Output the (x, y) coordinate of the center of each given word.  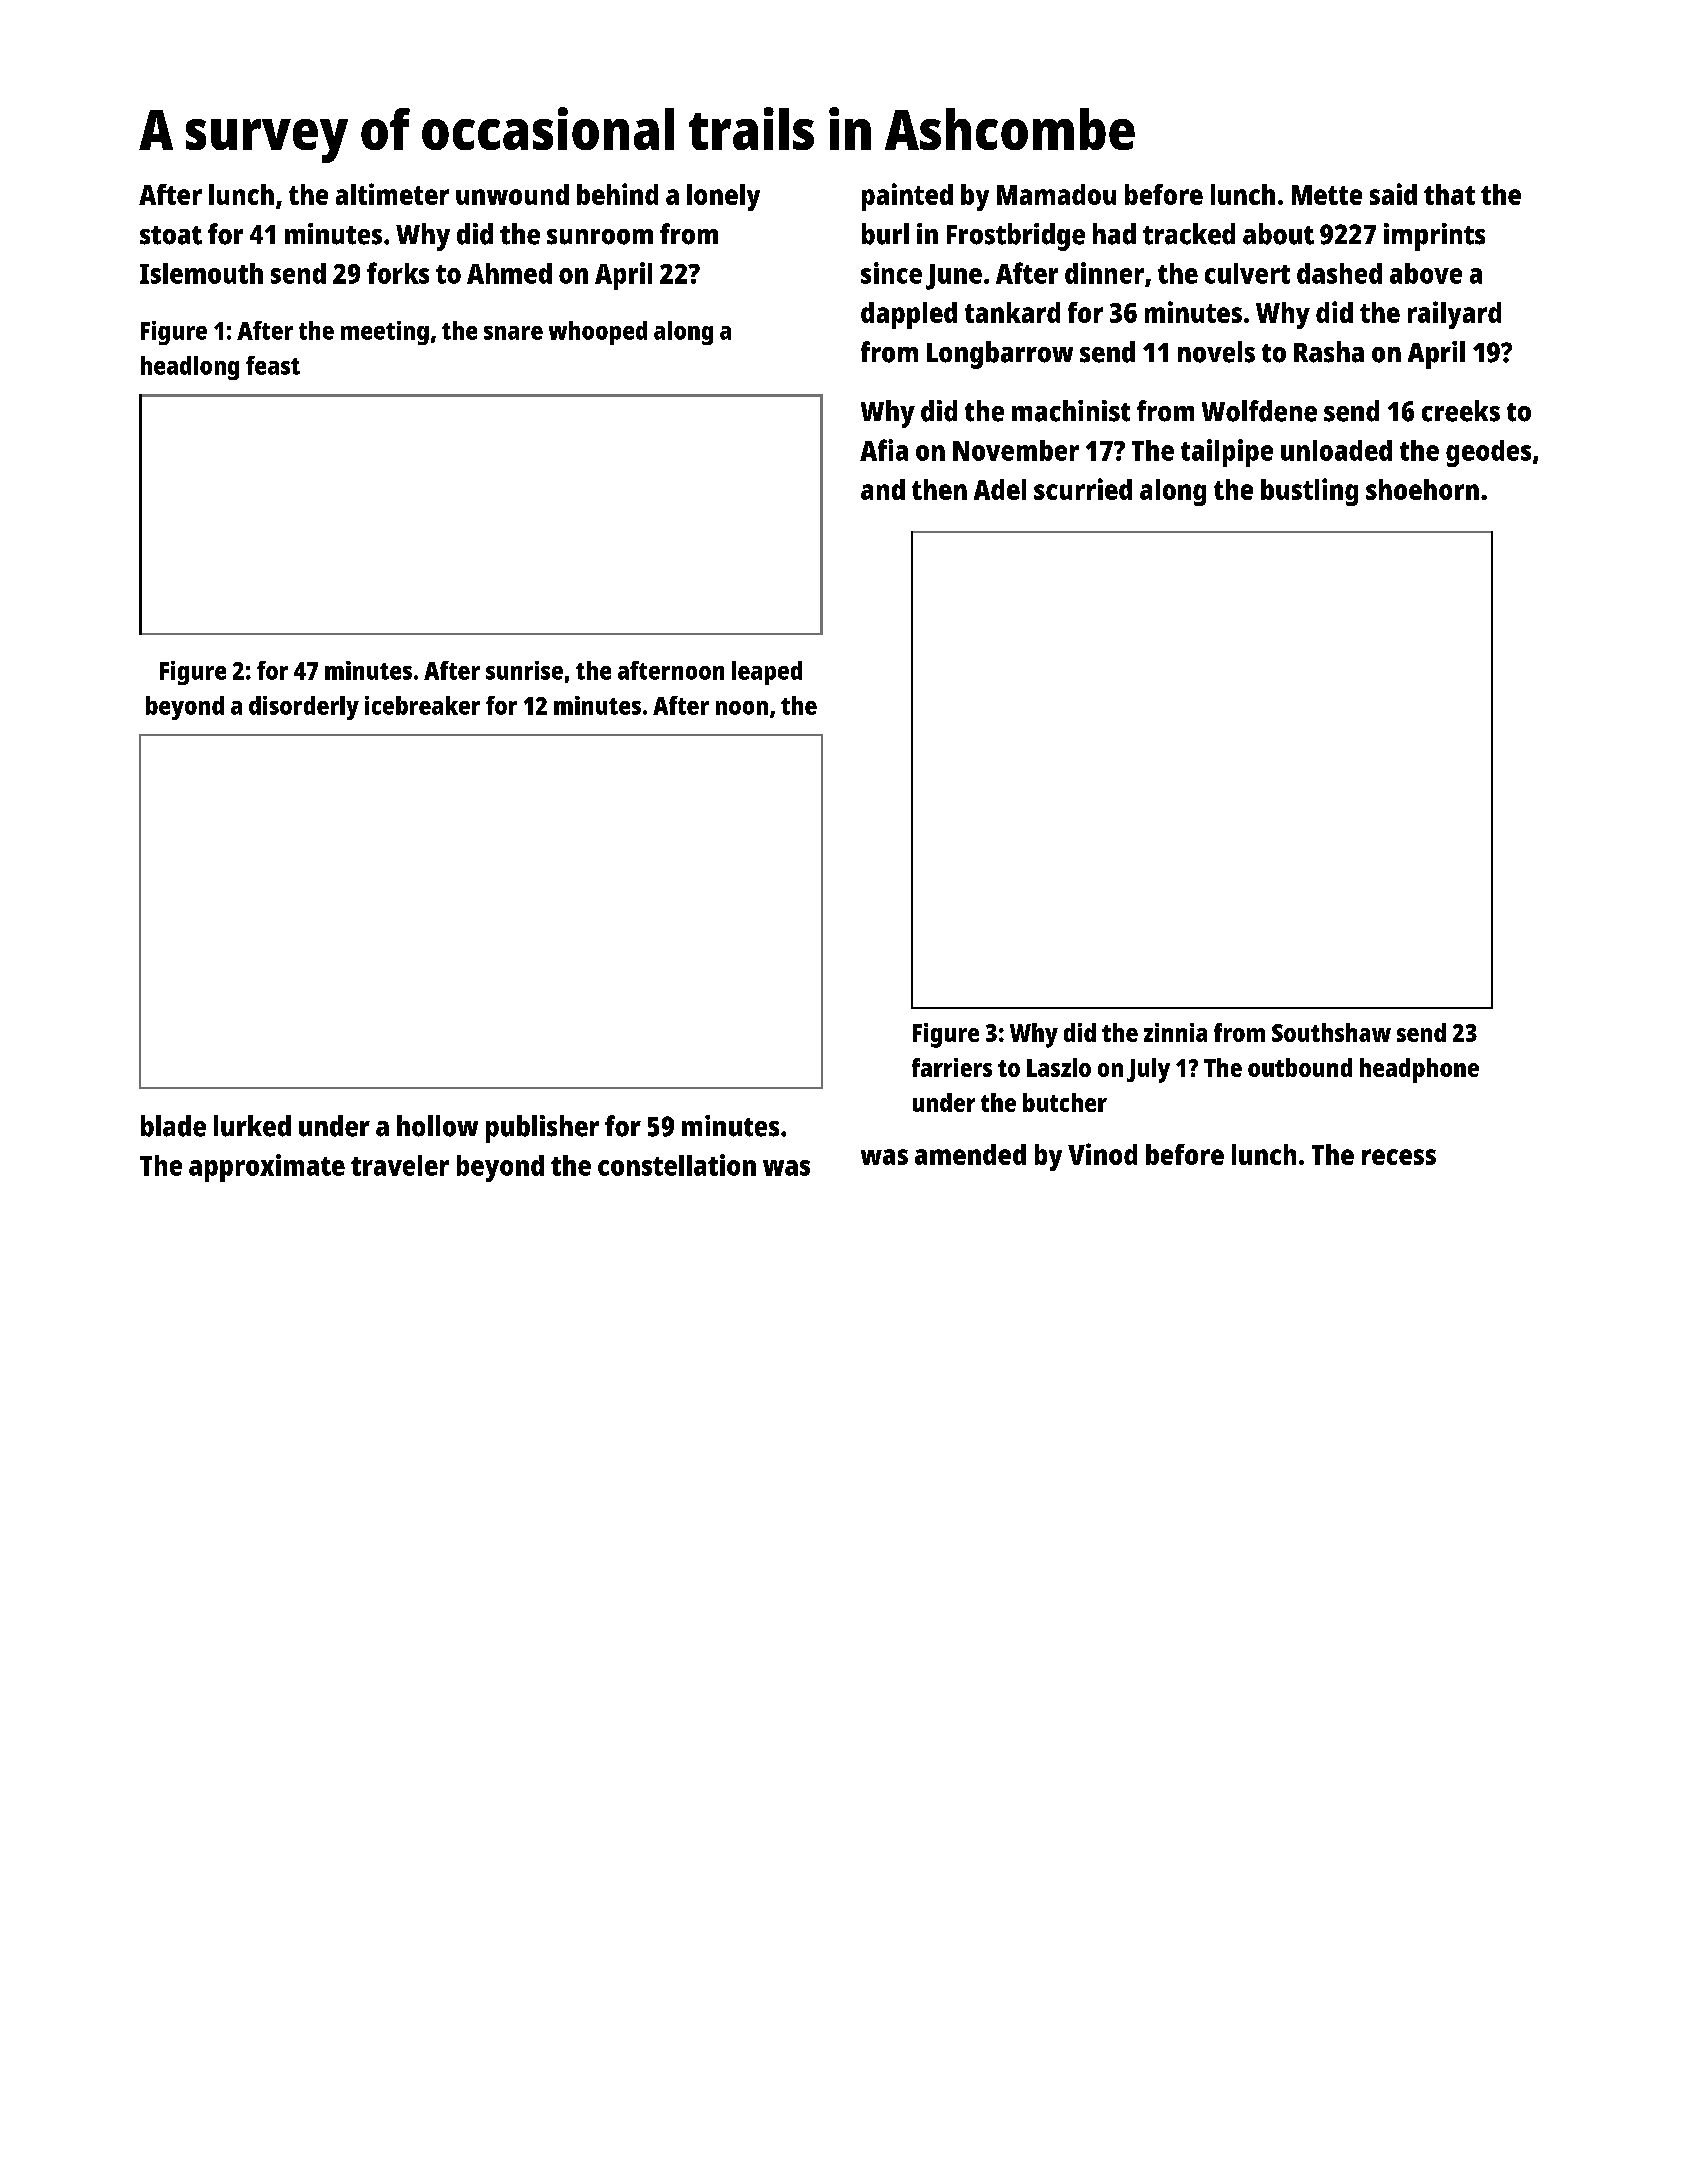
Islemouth (201, 273)
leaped (767, 673)
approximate (267, 1168)
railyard (1454, 315)
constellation (677, 1165)
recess (1399, 1157)
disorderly (304, 708)
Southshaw (1331, 1032)
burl (885, 234)
